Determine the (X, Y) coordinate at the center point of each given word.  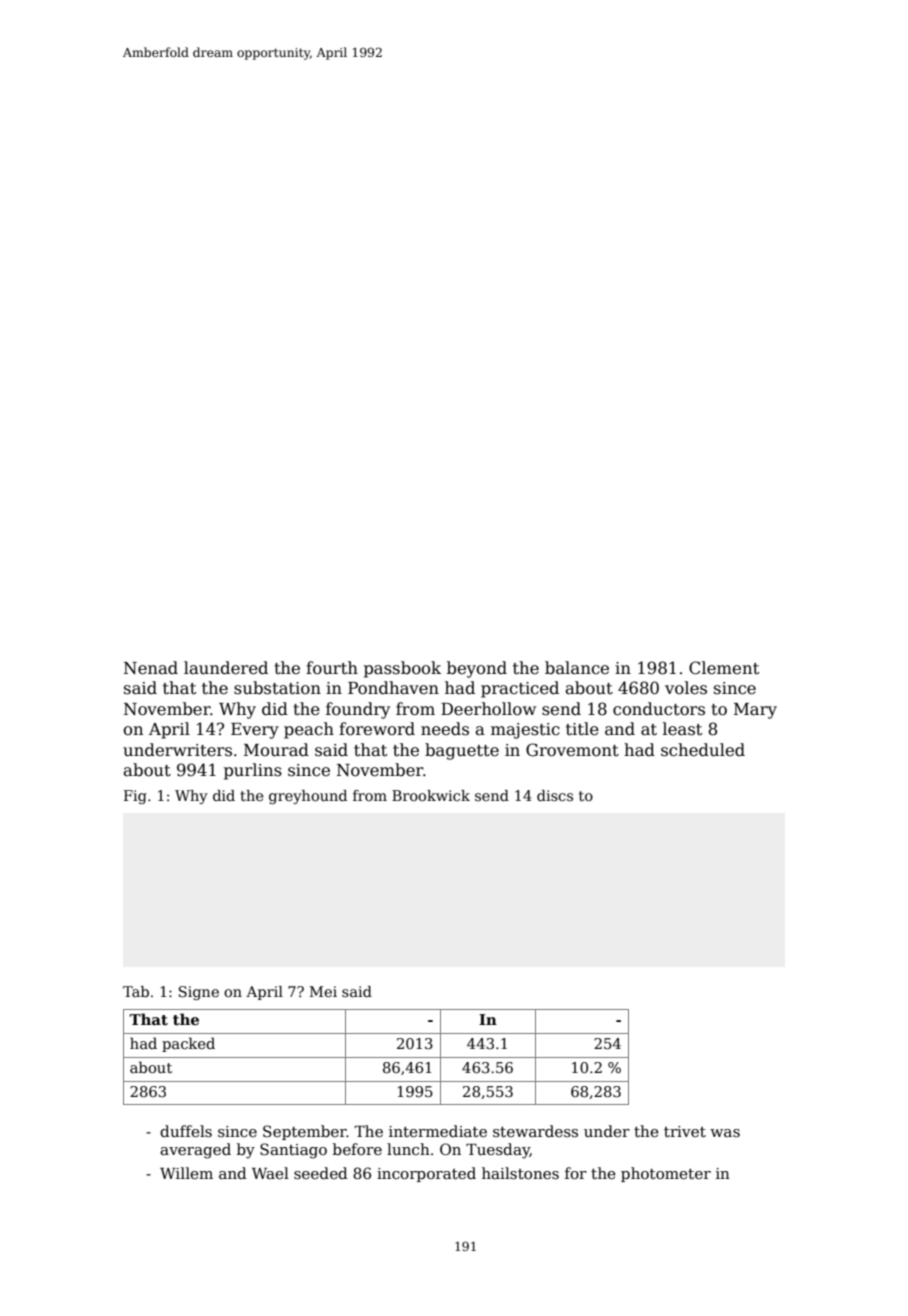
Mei (323, 991)
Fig (135, 797)
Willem (186, 1173)
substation (277, 688)
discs (555, 795)
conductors (659, 709)
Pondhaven (393, 688)
